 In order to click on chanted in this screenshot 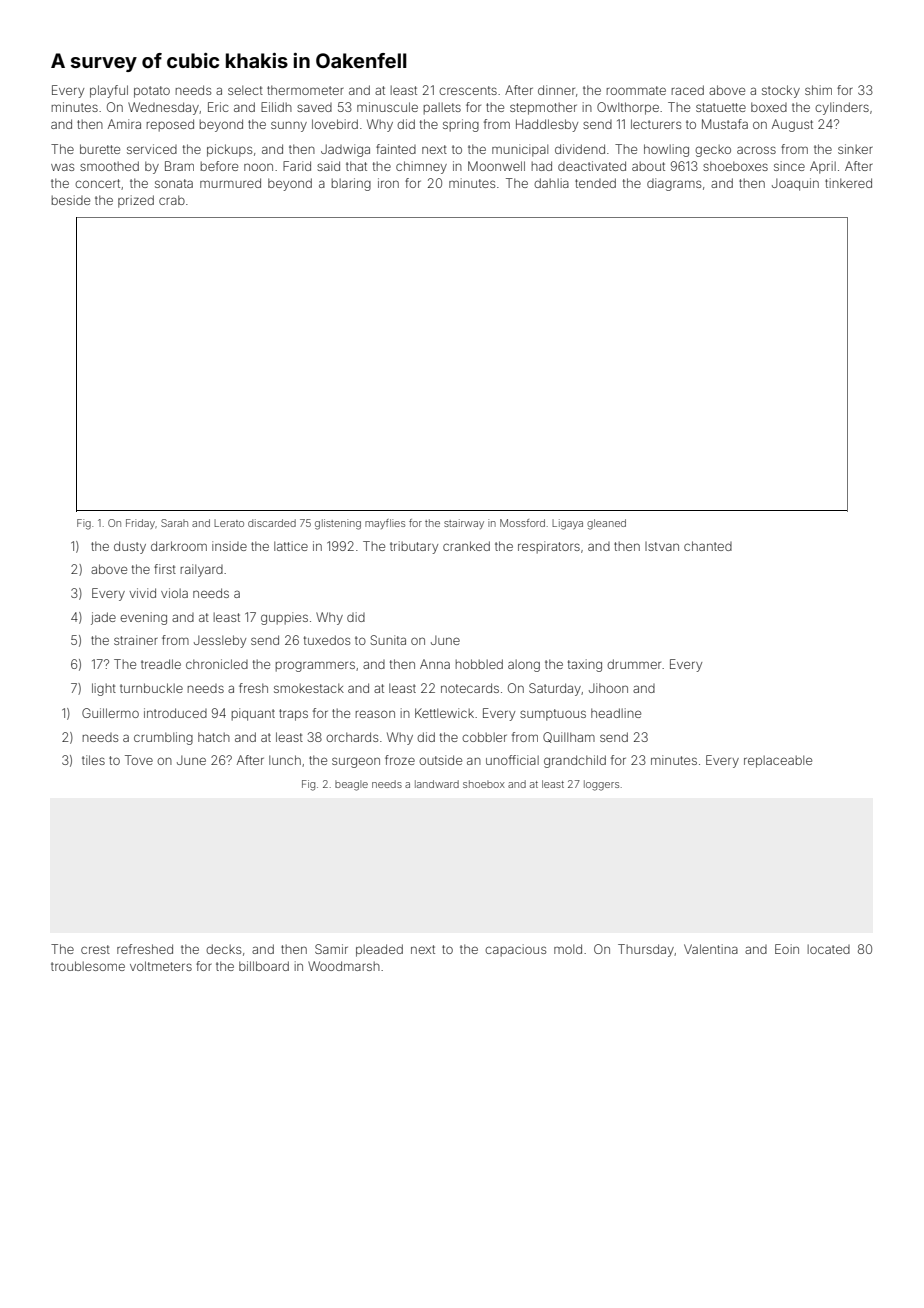, I will do `click(708, 546)`.
